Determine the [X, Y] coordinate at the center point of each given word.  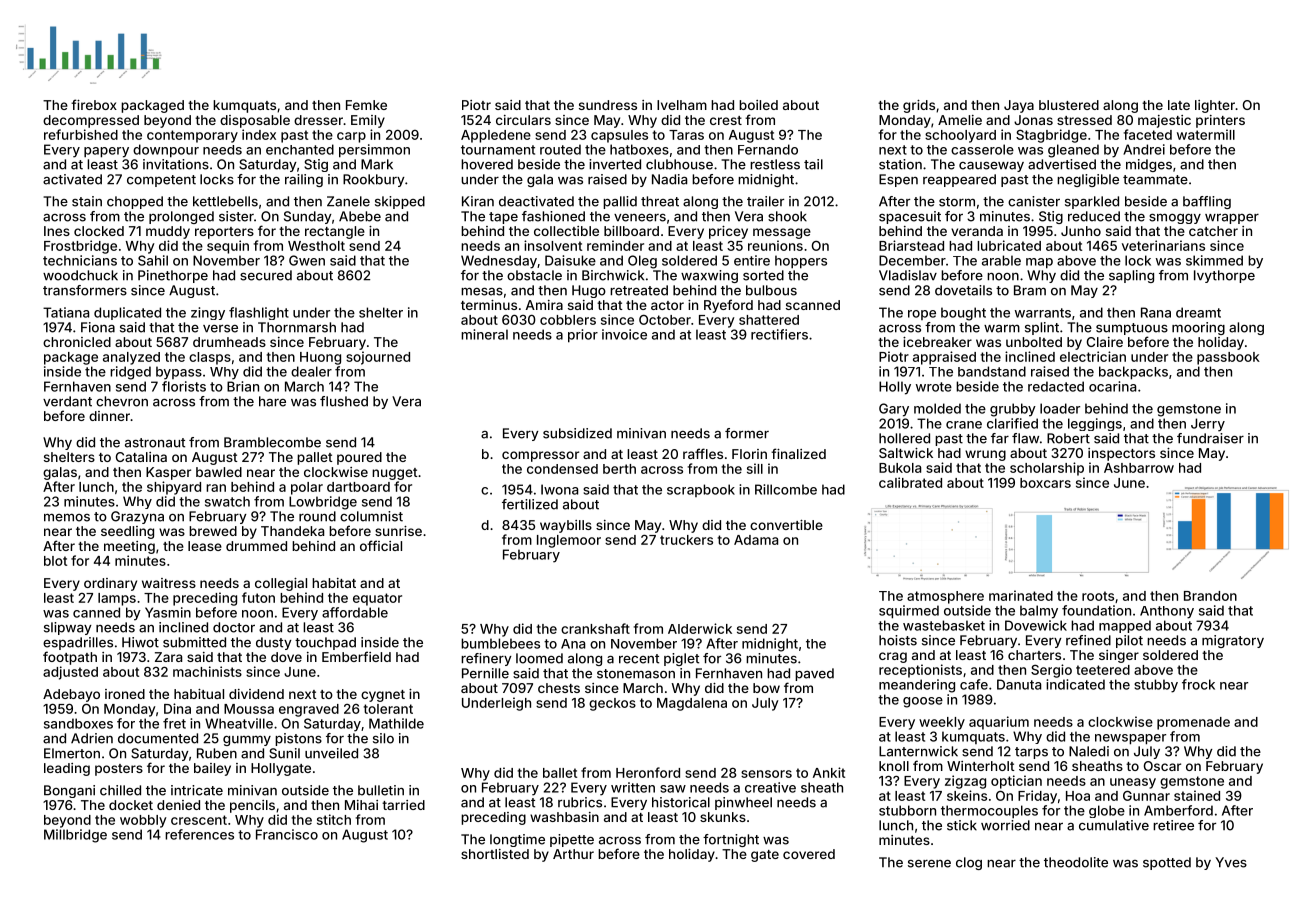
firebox [94, 104]
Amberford [1178, 810]
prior [583, 336]
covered [809, 854]
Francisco [287, 834]
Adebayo [71, 695]
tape [503, 218]
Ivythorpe [1224, 276]
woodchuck [80, 275]
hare [272, 401]
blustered [1069, 105]
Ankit [829, 772]
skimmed [1214, 260]
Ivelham [682, 105]
